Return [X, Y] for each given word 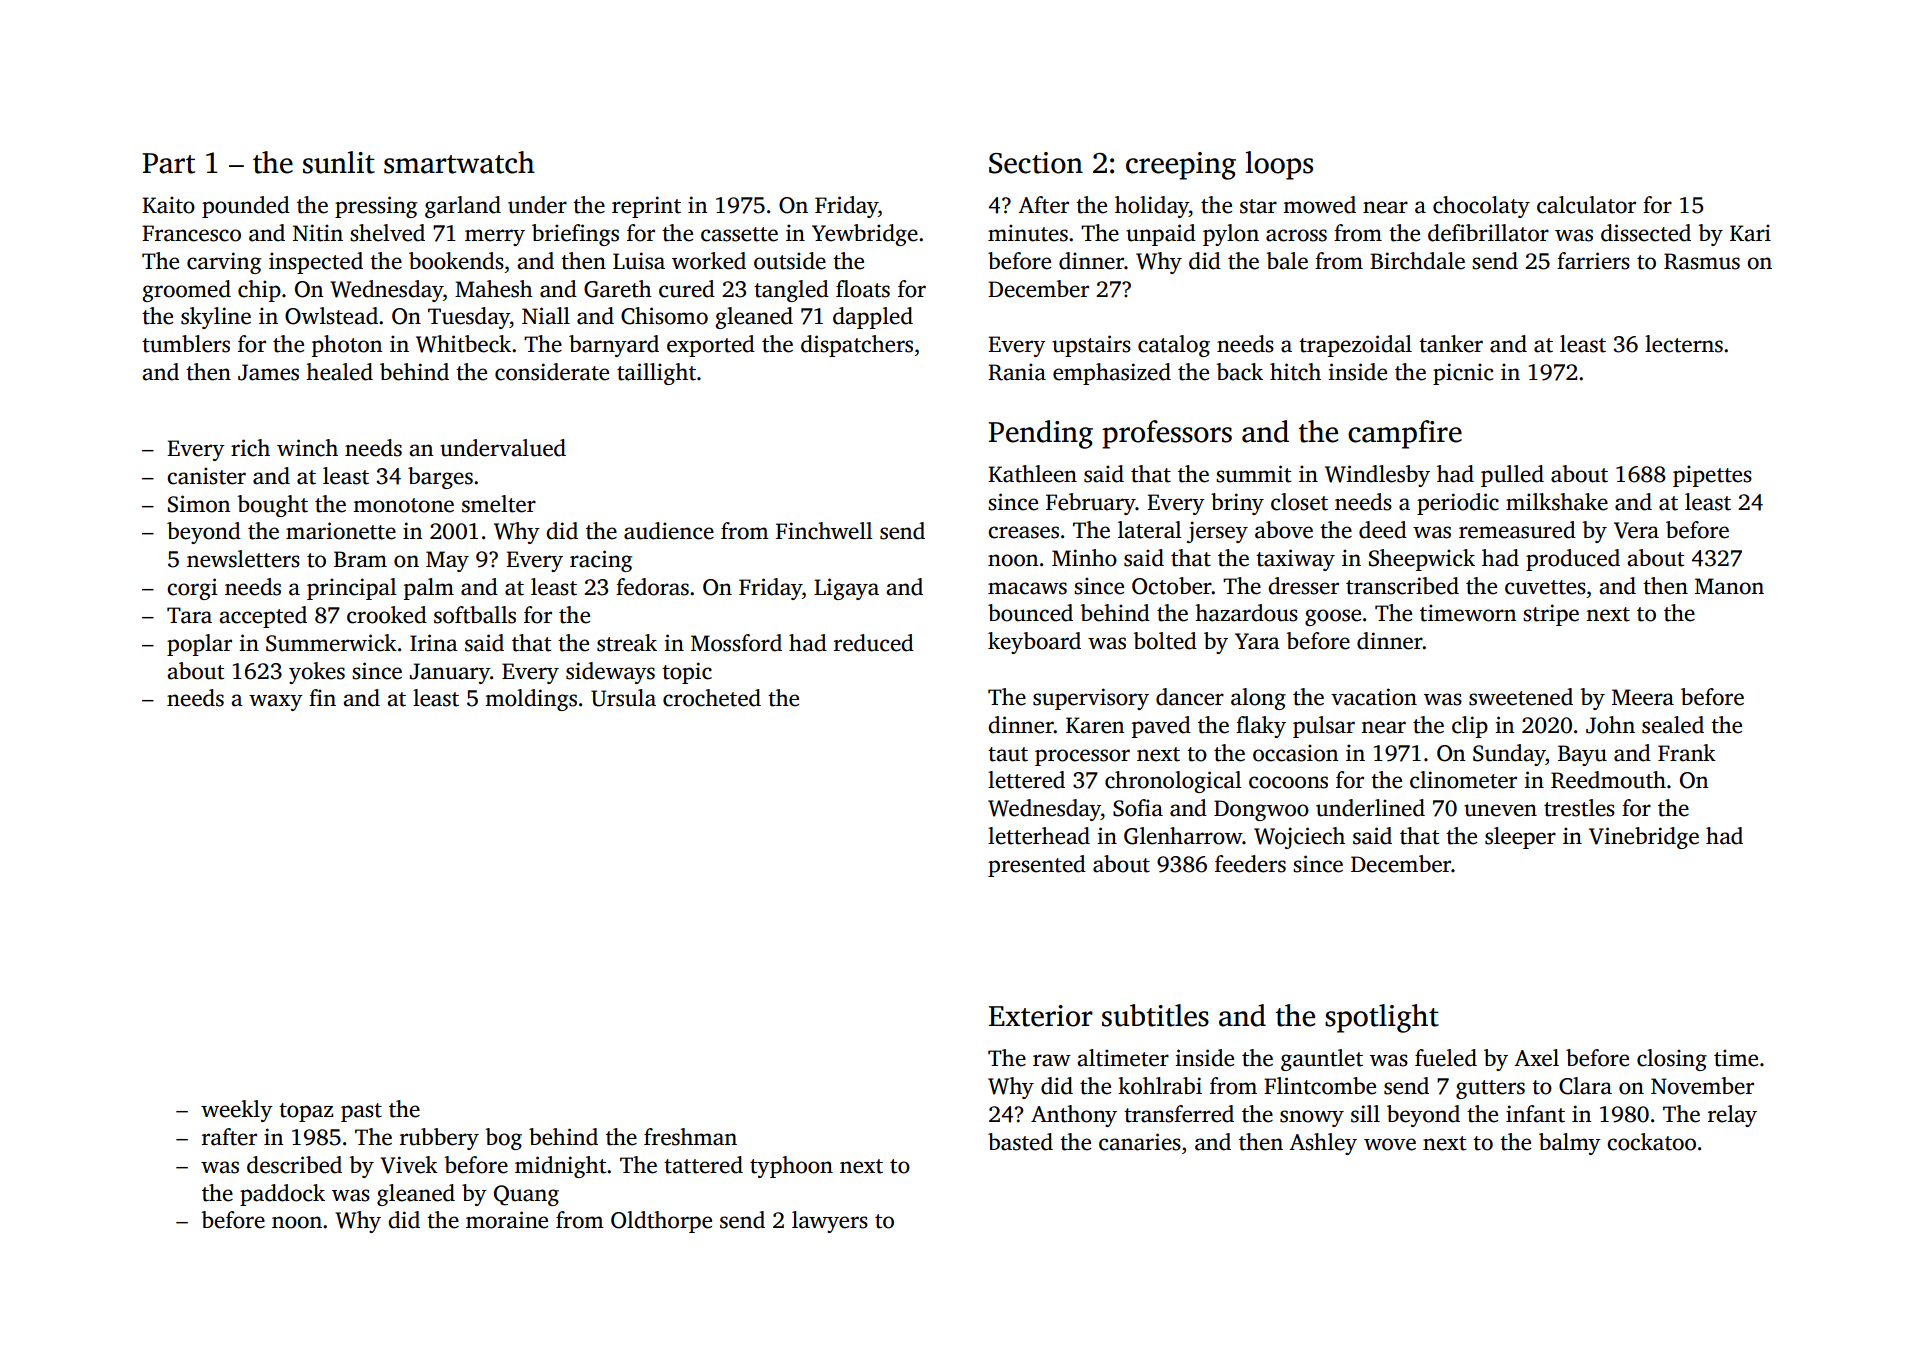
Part [168, 163]
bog [503, 1139]
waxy [276, 702]
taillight [656, 374]
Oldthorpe [661, 1222]
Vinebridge [1644, 838]
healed [339, 372]
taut [1008, 754]
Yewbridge [865, 235]
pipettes [1712, 476]
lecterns [1684, 344]
